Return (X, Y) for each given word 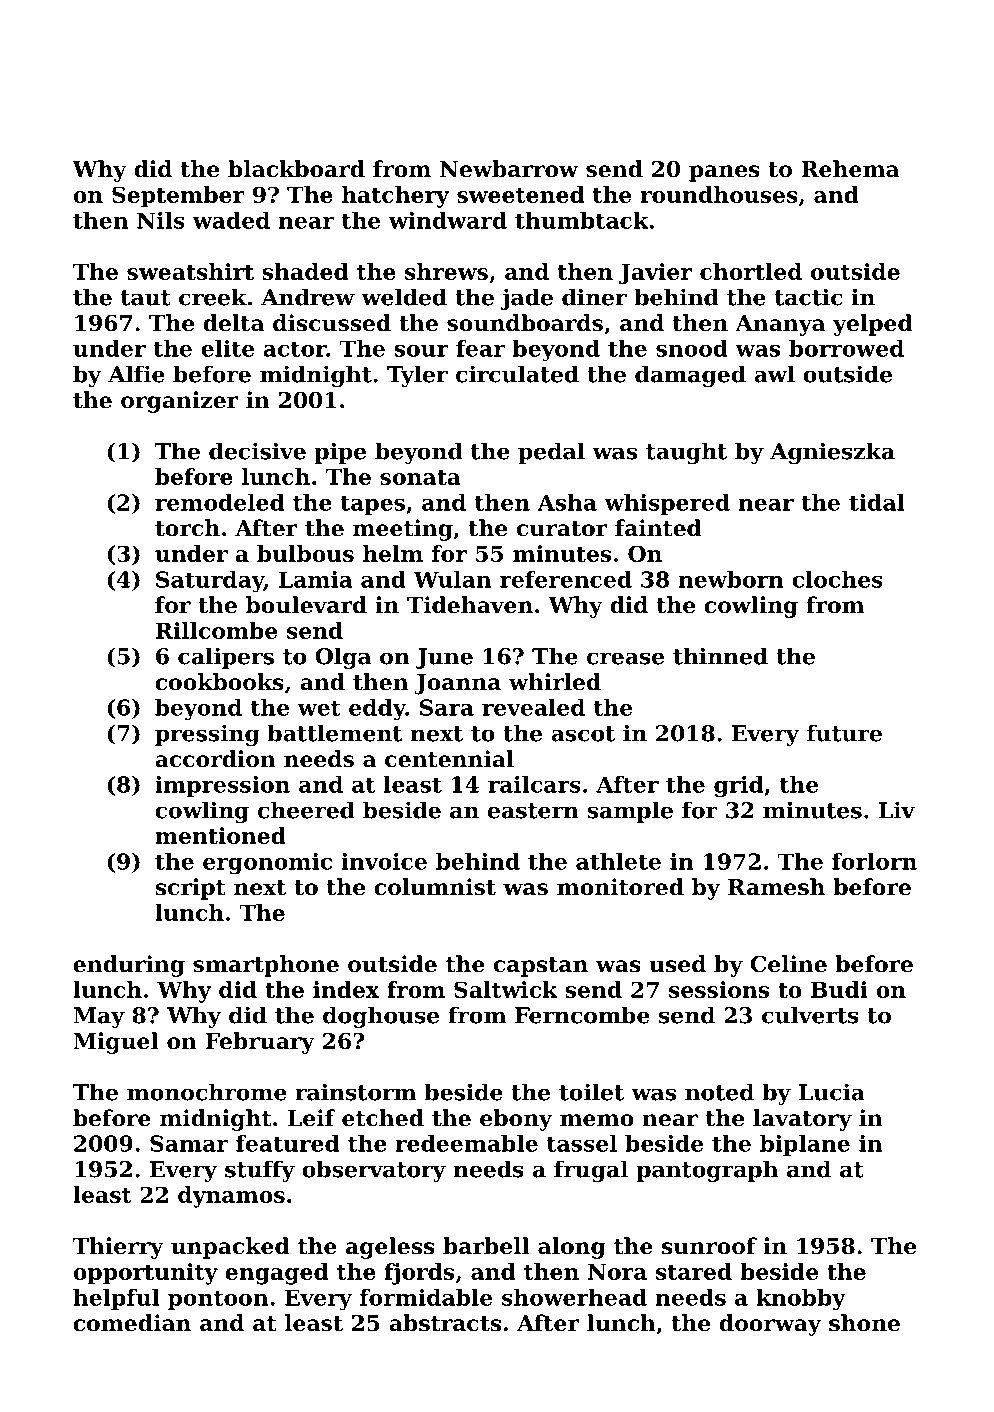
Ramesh (776, 887)
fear (480, 348)
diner (594, 297)
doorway (770, 1325)
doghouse (381, 1017)
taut (146, 298)
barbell (486, 1246)
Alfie (136, 374)
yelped (873, 325)
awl (774, 374)
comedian (132, 1323)
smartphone (266, 966)
